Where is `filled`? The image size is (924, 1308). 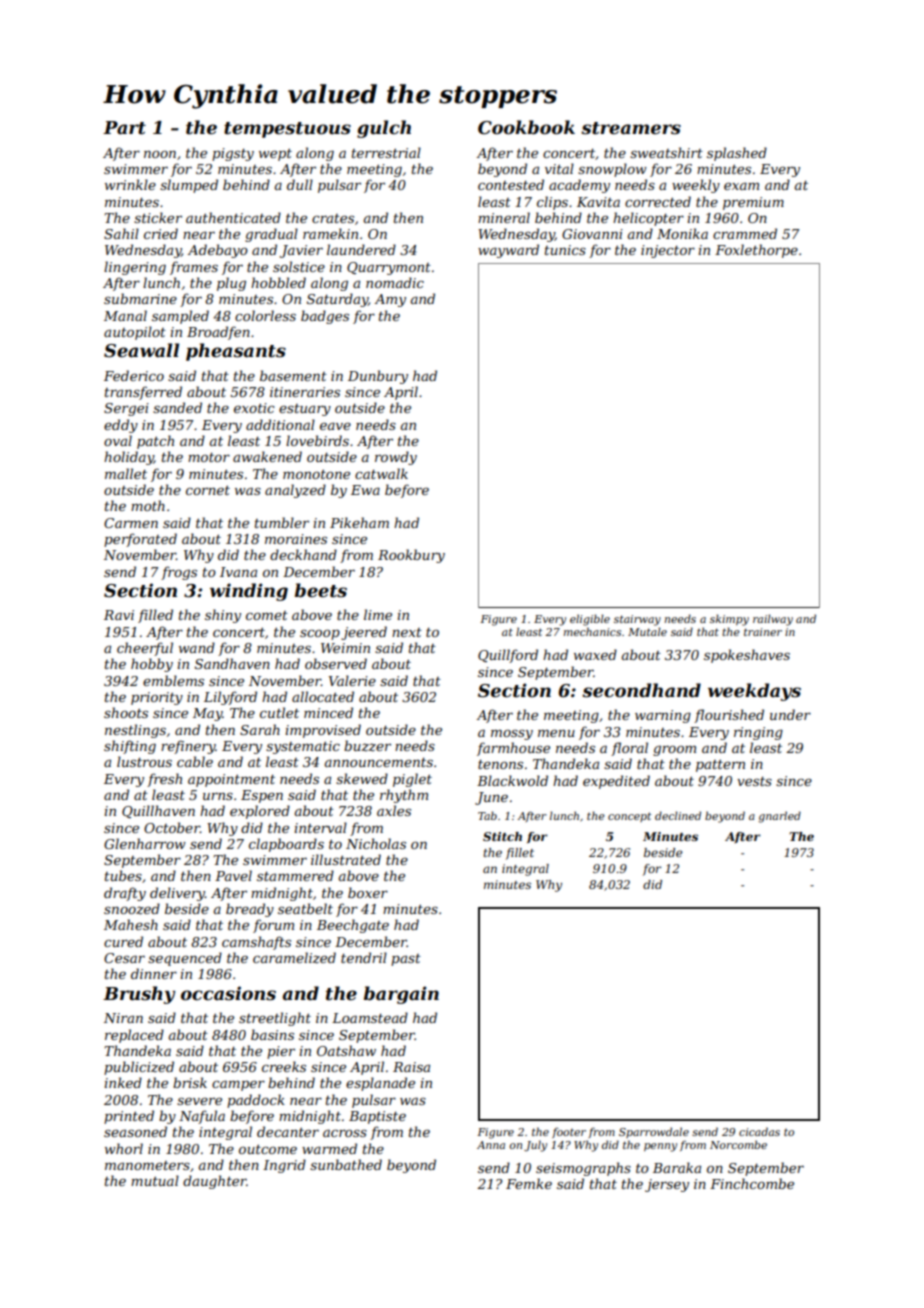 filled is located at coordinates (155, 616).
